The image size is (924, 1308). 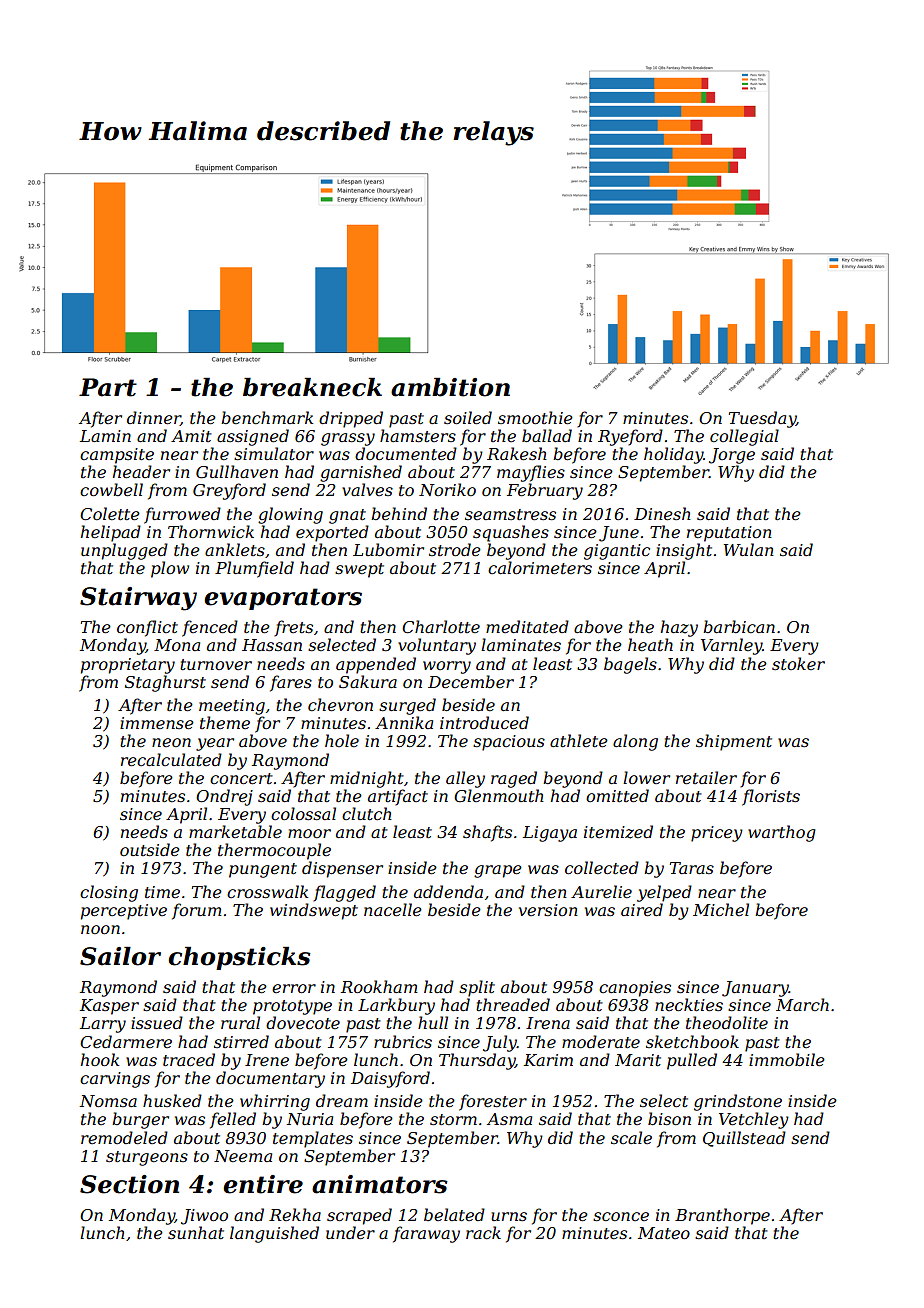 What do you see at coordinates (196, 1232) in the image?
I see `sunhat` at bounding box center [196, 1232].
